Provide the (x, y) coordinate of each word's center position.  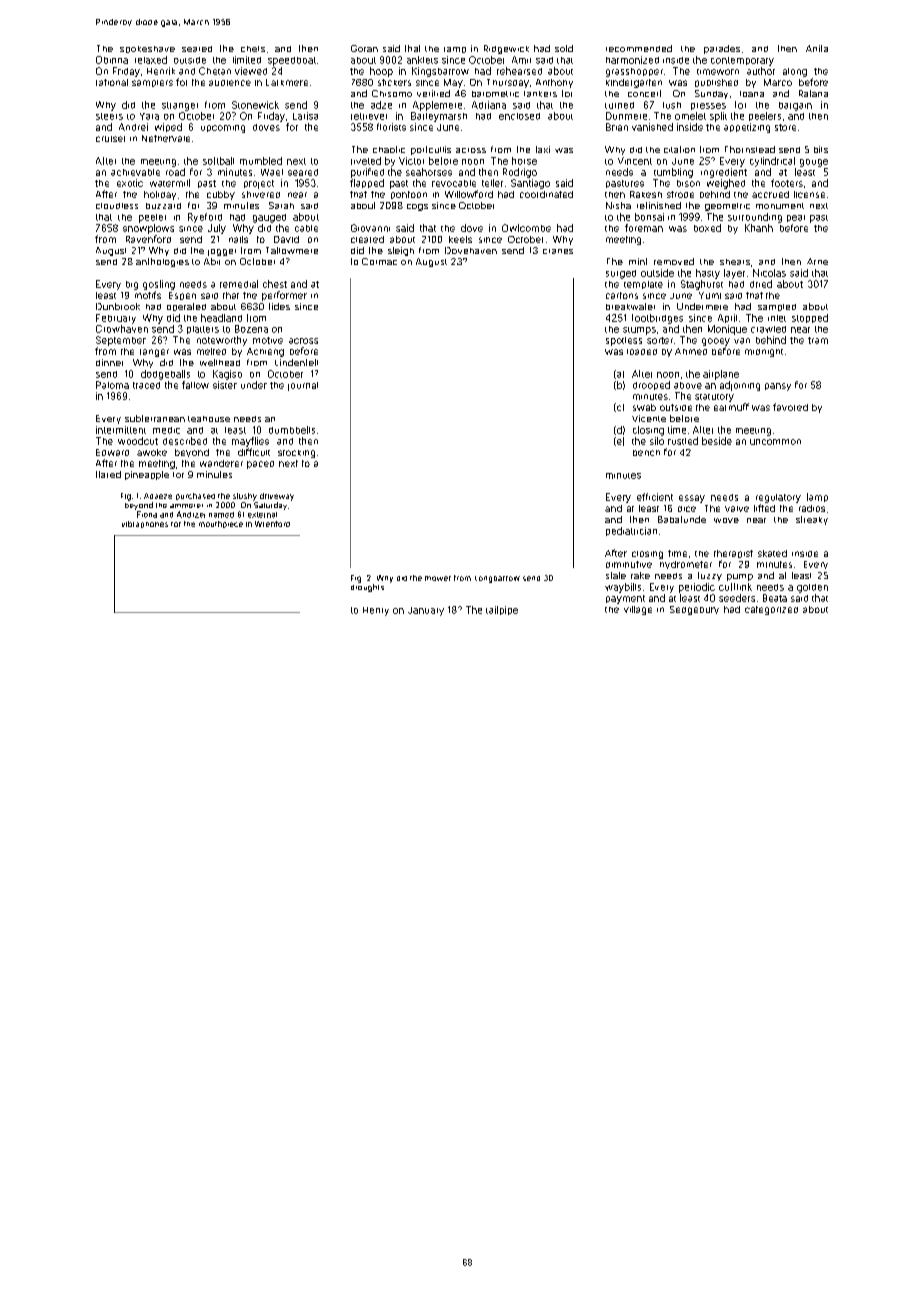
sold (564, 48)
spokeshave (147, 49)
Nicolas (769, 273)
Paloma (112, 385)
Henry (376, 611)
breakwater (630, 306)
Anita (817, 48)
